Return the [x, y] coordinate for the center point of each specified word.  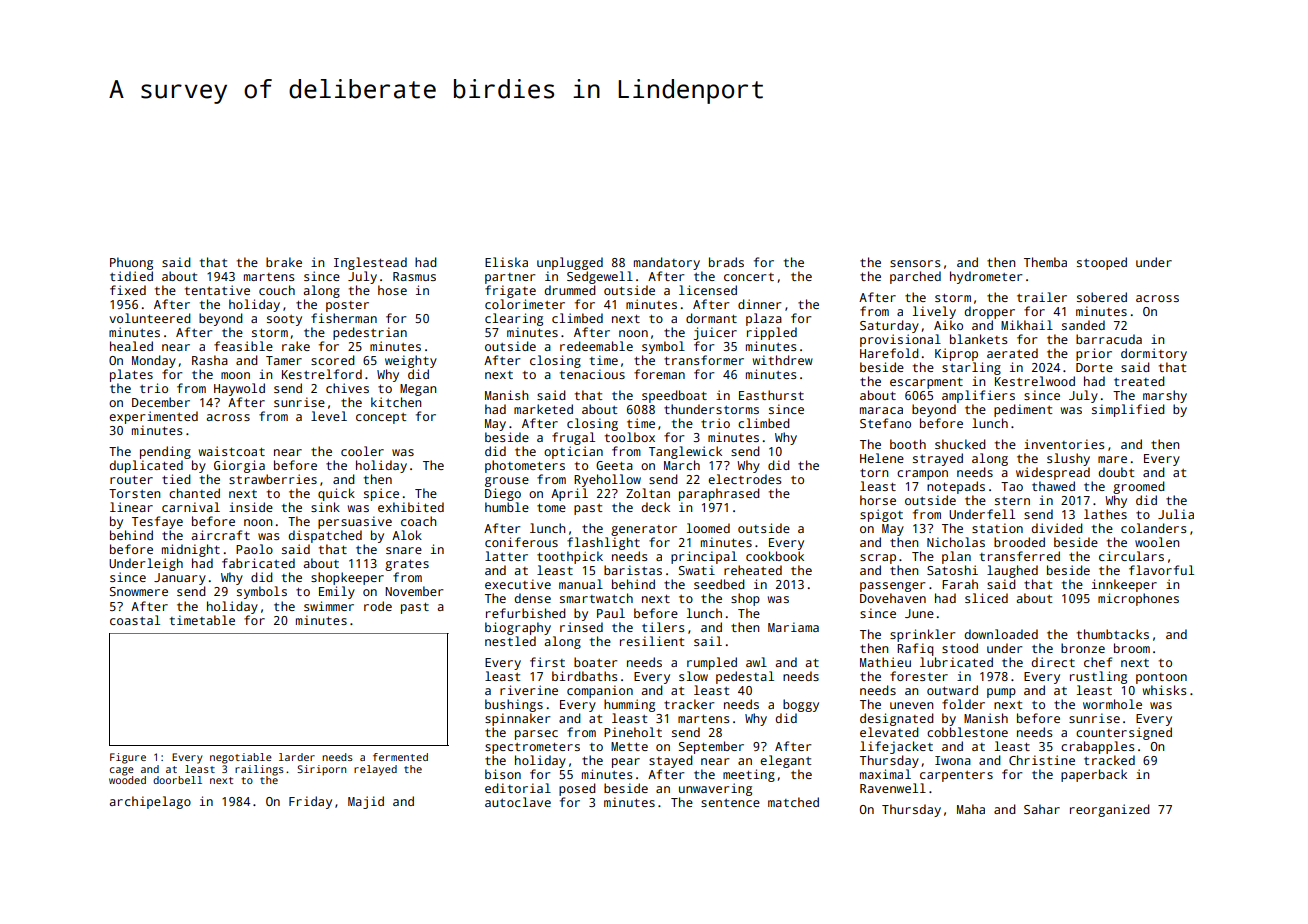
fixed [128, 290]
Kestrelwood [1035, 381]
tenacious [592, 374]
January [180, 579]
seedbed [719, 584]
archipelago [150, 802]
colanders [1154, 528]
